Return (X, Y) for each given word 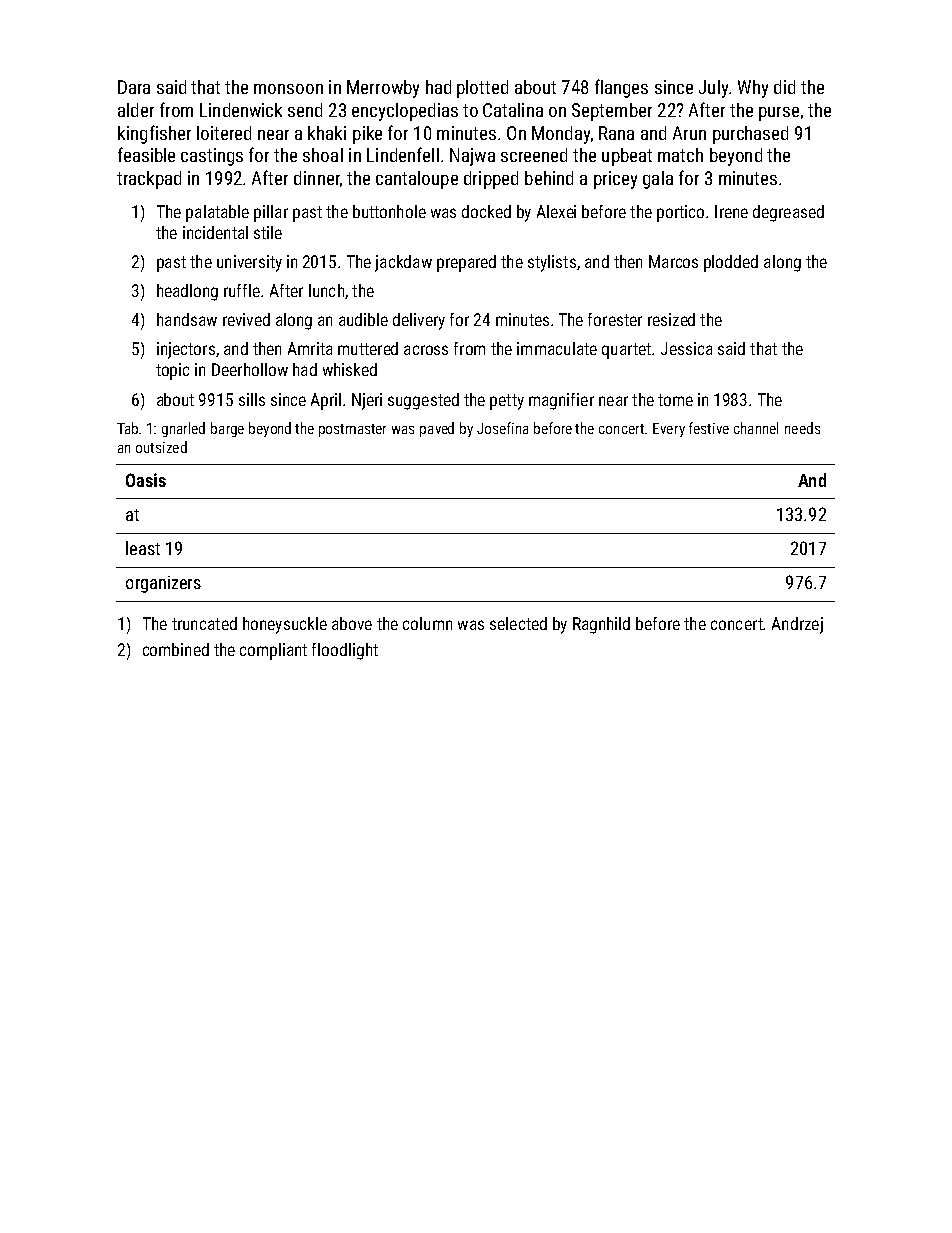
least (143, 548)
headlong (187, 292)
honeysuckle (285, 625)
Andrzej (797, 625)
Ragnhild (601, 625)
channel (756, 428)
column (427, 623)
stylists (552, 263)
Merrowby (383, 89)
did (784, 87)
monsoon (288, 89)
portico (680, 213)
